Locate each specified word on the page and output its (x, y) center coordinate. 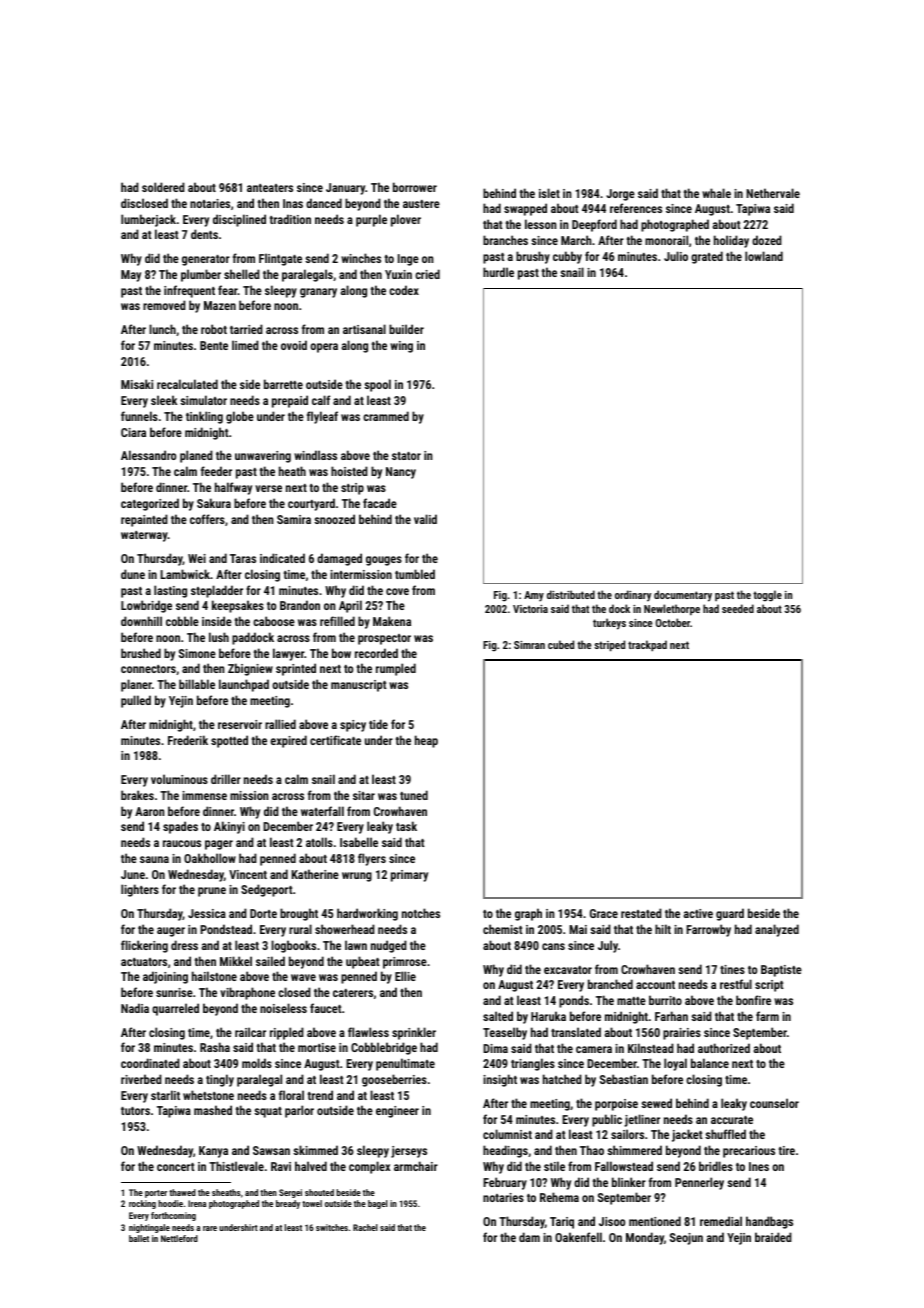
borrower (415, 187)
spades (180, 827)
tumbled (415, 574)
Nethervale (773, 193)
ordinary (633, 596)
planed (196, 456)
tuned (414, 795)
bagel (378, 1204)
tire (786, 1150)
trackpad (647, 646)
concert (176, 1167)
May (131, 276)
